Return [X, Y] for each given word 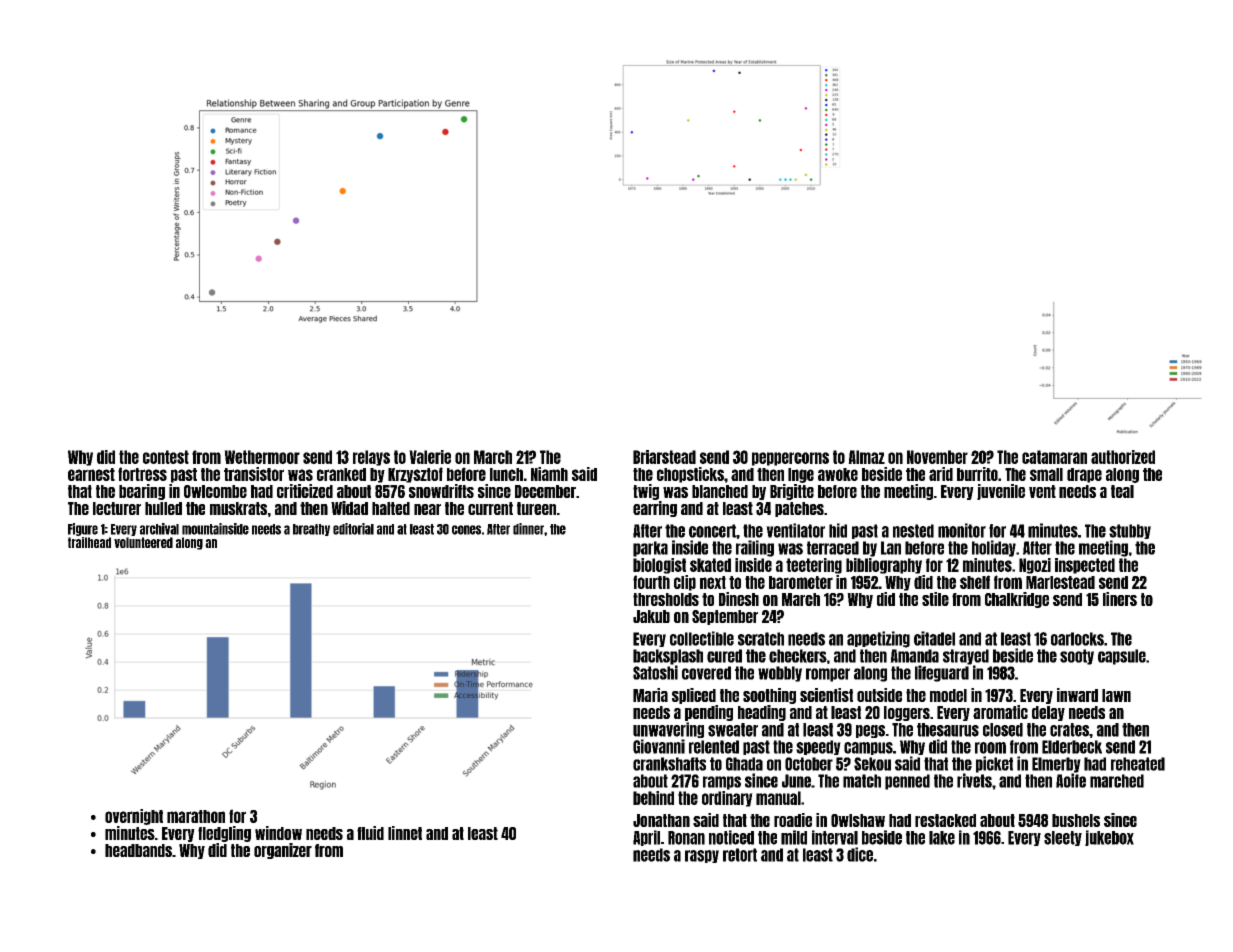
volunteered [143, 542]
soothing [769, 696]
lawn [1116, 695]
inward [1077, 695]
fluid [370, 833]
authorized [1123, 457]
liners [1120, 599]
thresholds [666, 599]
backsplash [668, 657]
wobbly [780, 674]
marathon [196, 816]
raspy [702, 856]
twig [646, 492]
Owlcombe [215, 491]
